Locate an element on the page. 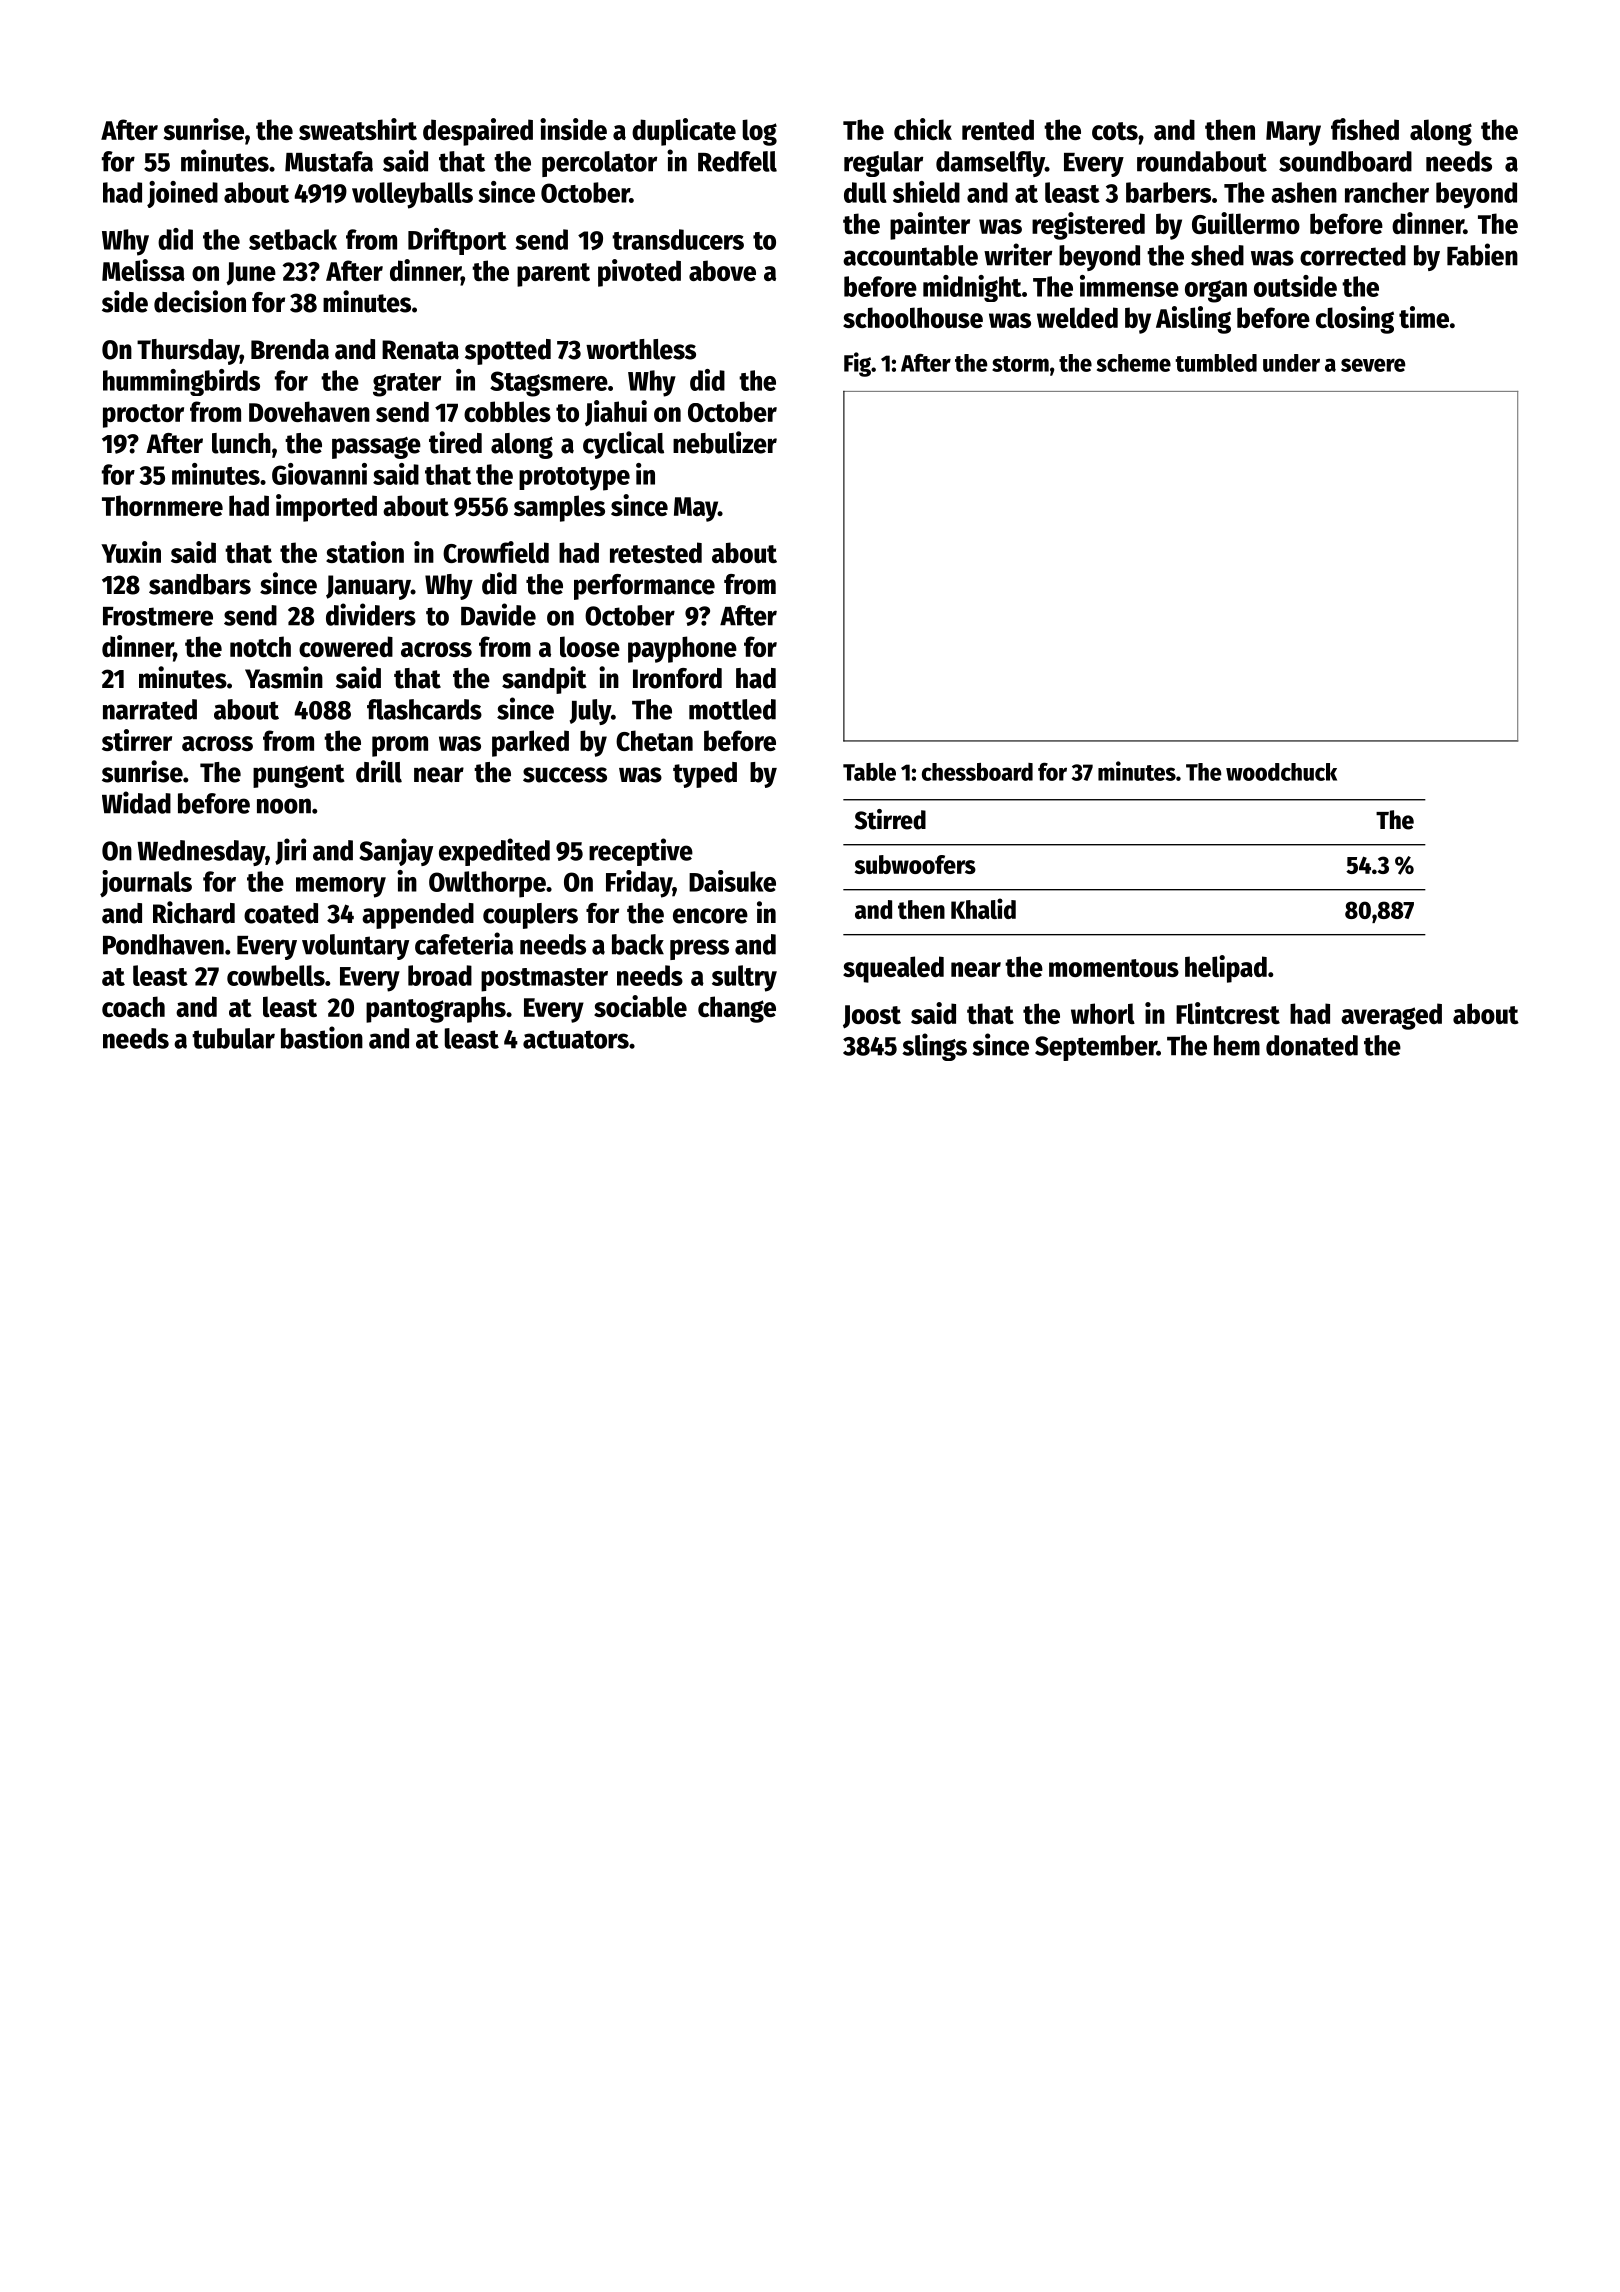  Mary is located at coordinates (1293, 133).
